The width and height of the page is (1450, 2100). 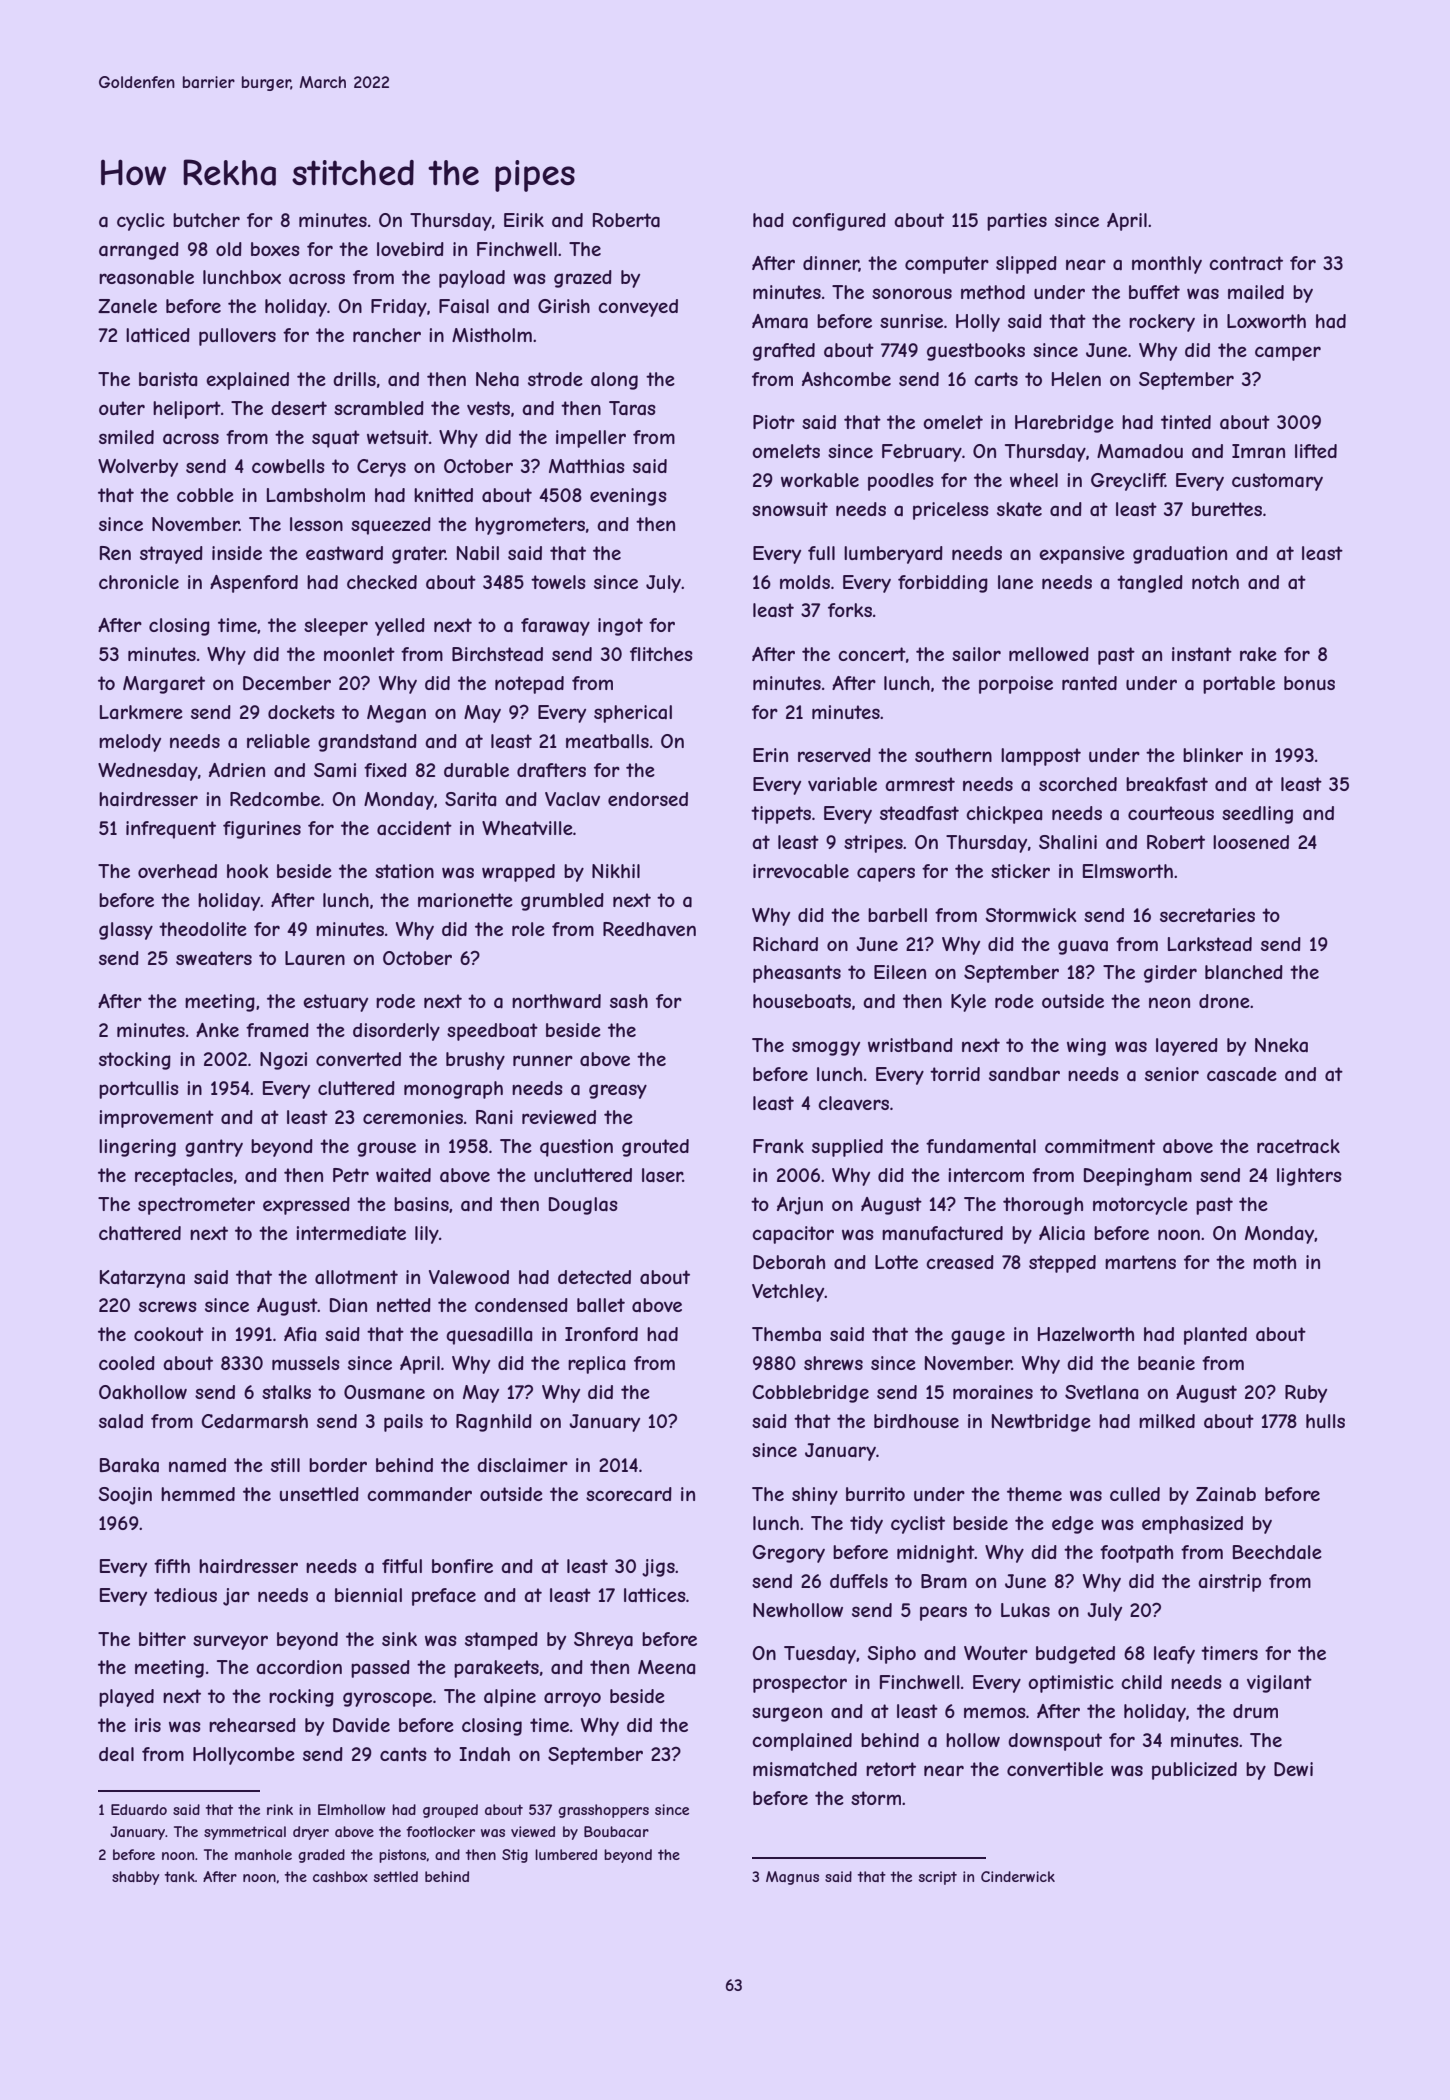 I want to click on Gregory, so click(x=788, y=1554).
